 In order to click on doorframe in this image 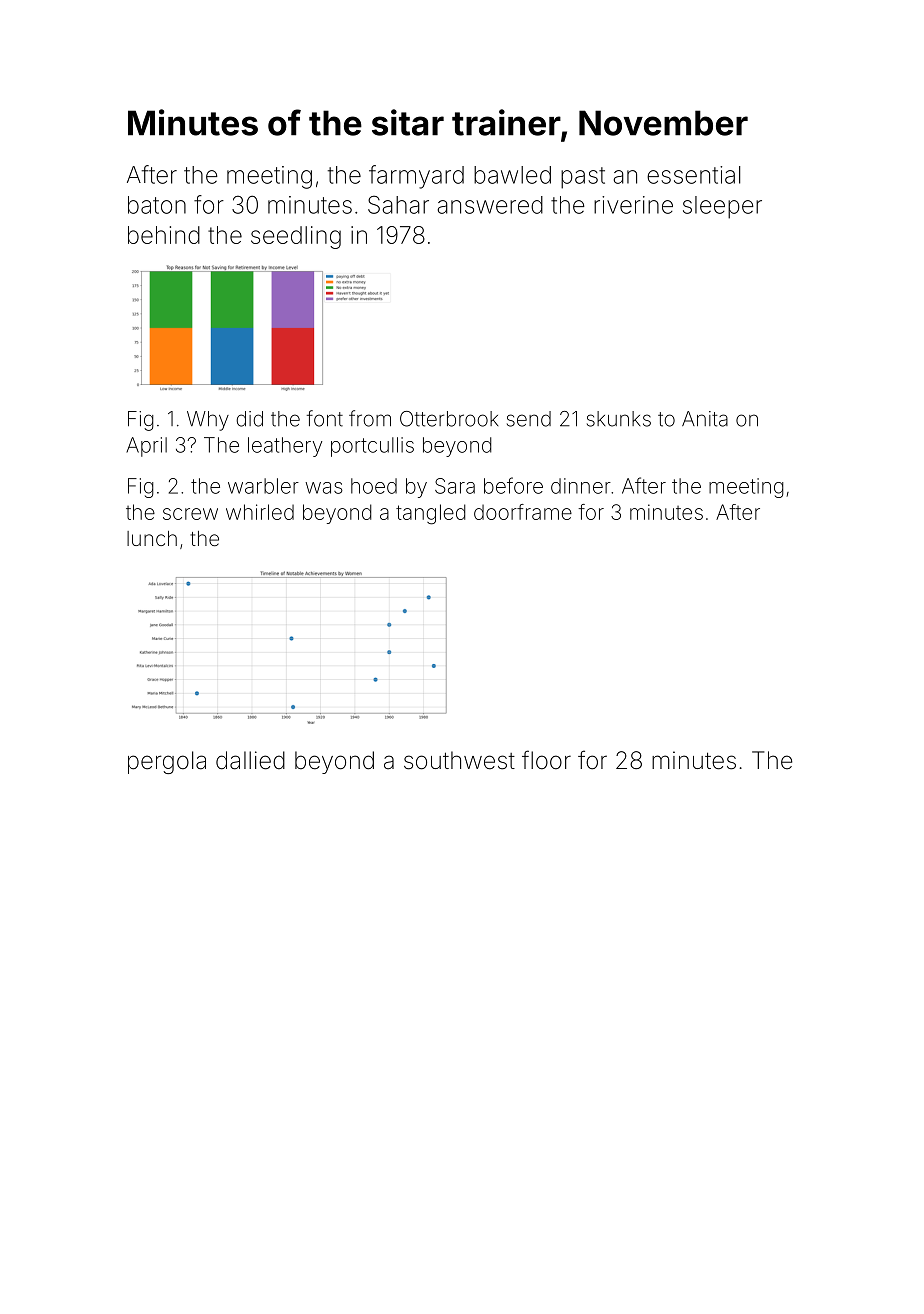, I will do `click(523, 512)`.
